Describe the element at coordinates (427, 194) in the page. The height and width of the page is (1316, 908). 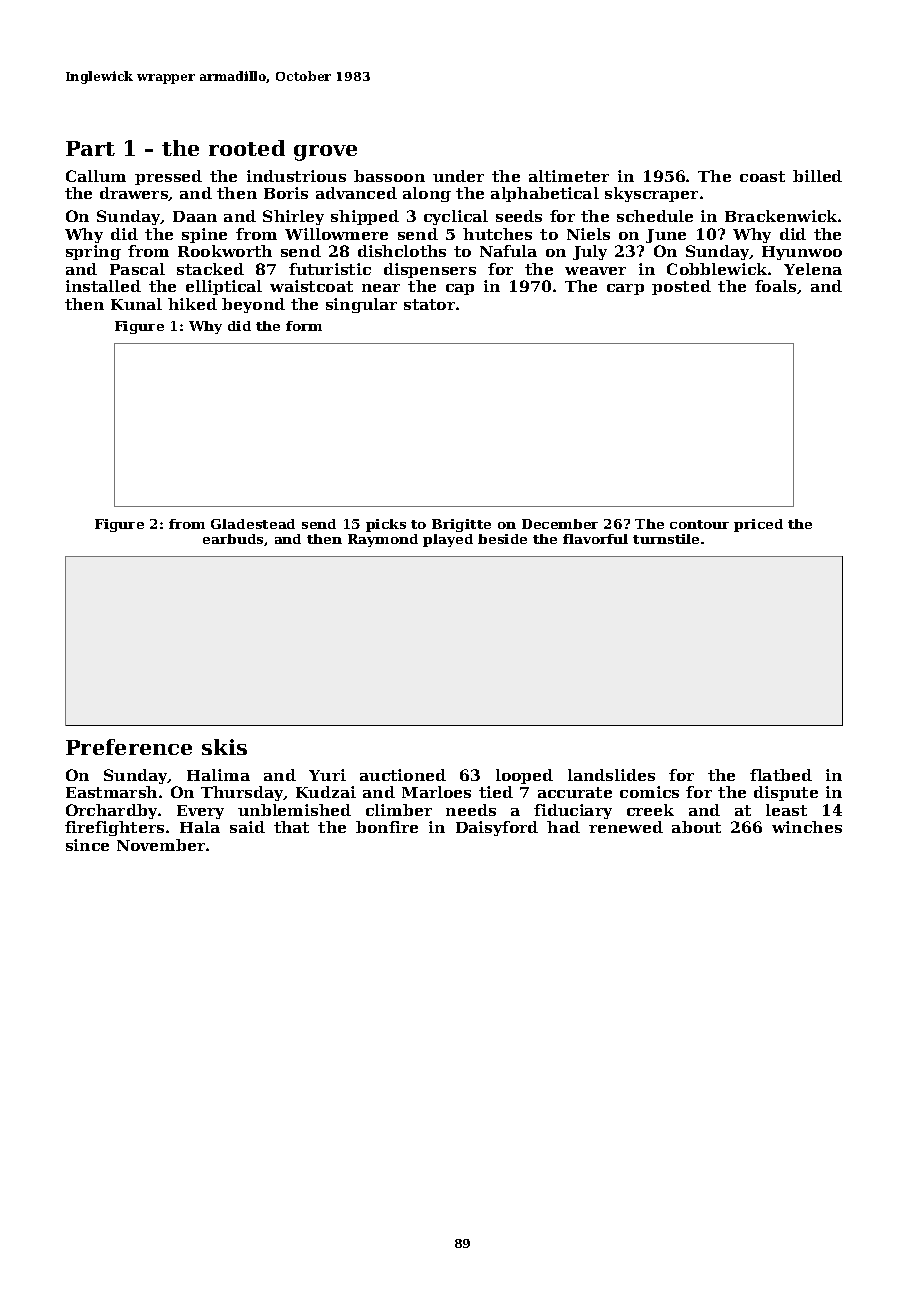
I see `along` at that location.
